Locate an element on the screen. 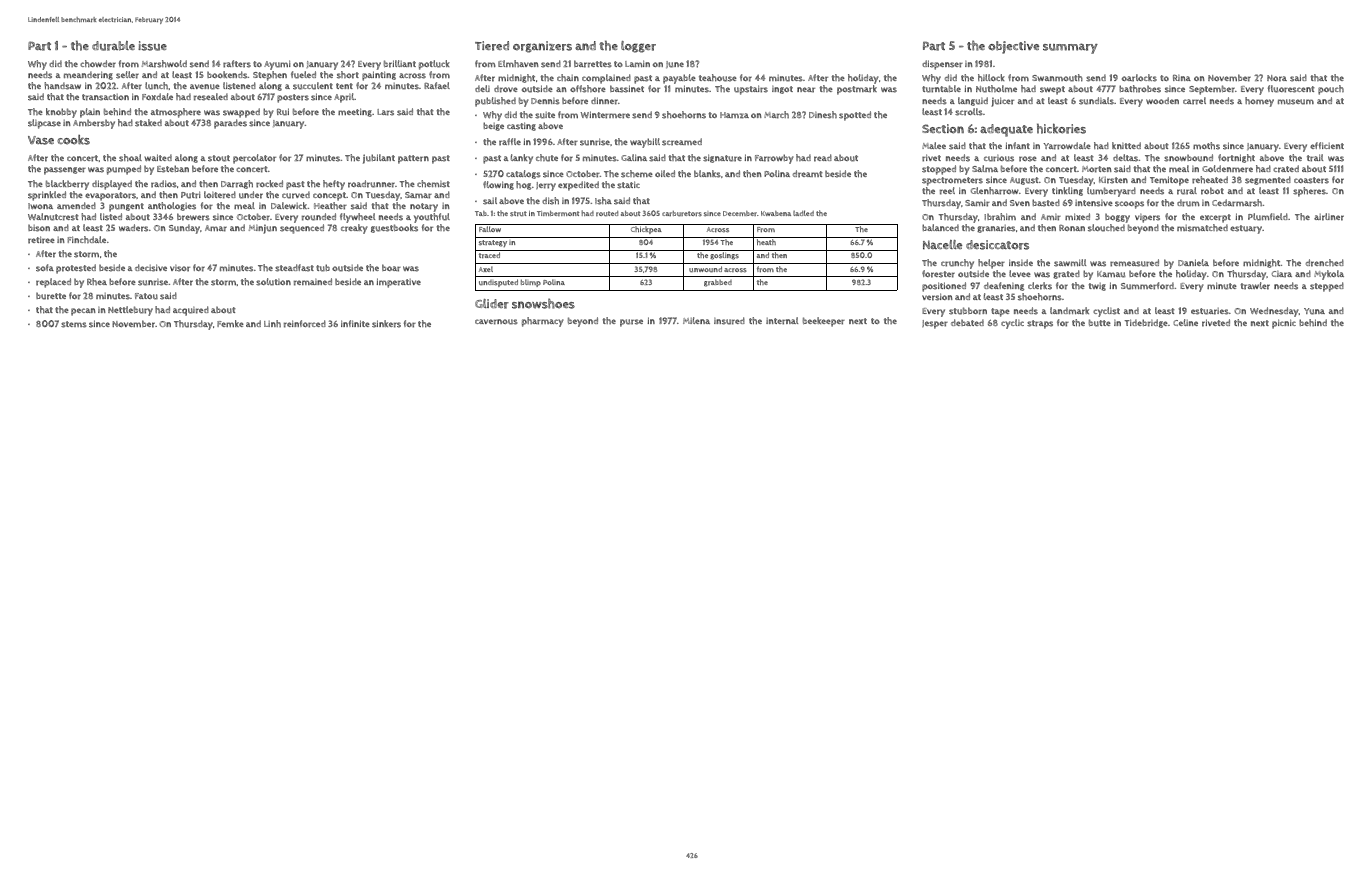 This screenshot has height=887, width=1372. Cedarmarsh is located at coordinates (1237, 203).
